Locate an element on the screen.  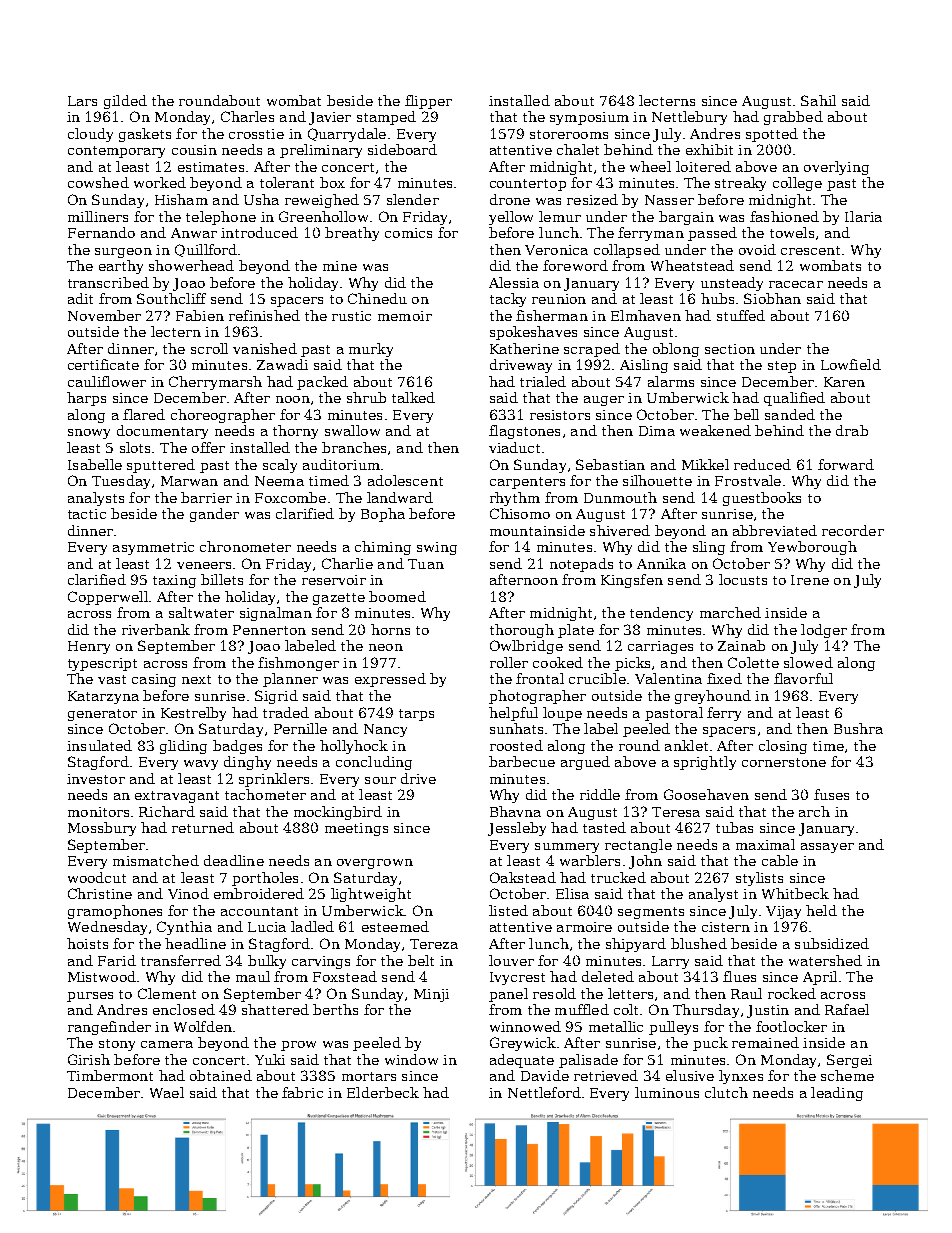
Nettleford is located at coordinates (544, 1092).
